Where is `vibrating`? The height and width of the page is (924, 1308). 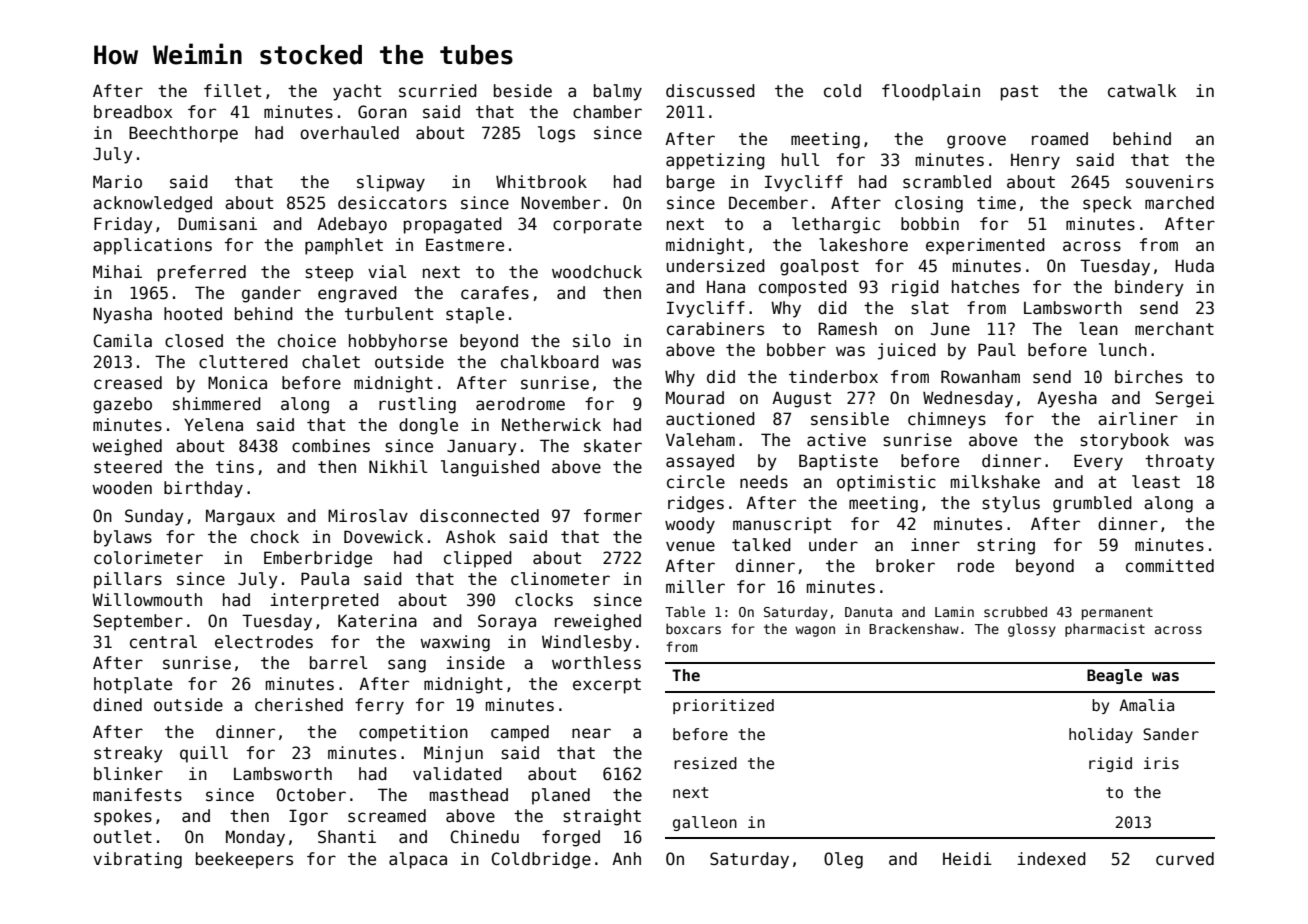
vibrating is located at coordinates (137, 860).
